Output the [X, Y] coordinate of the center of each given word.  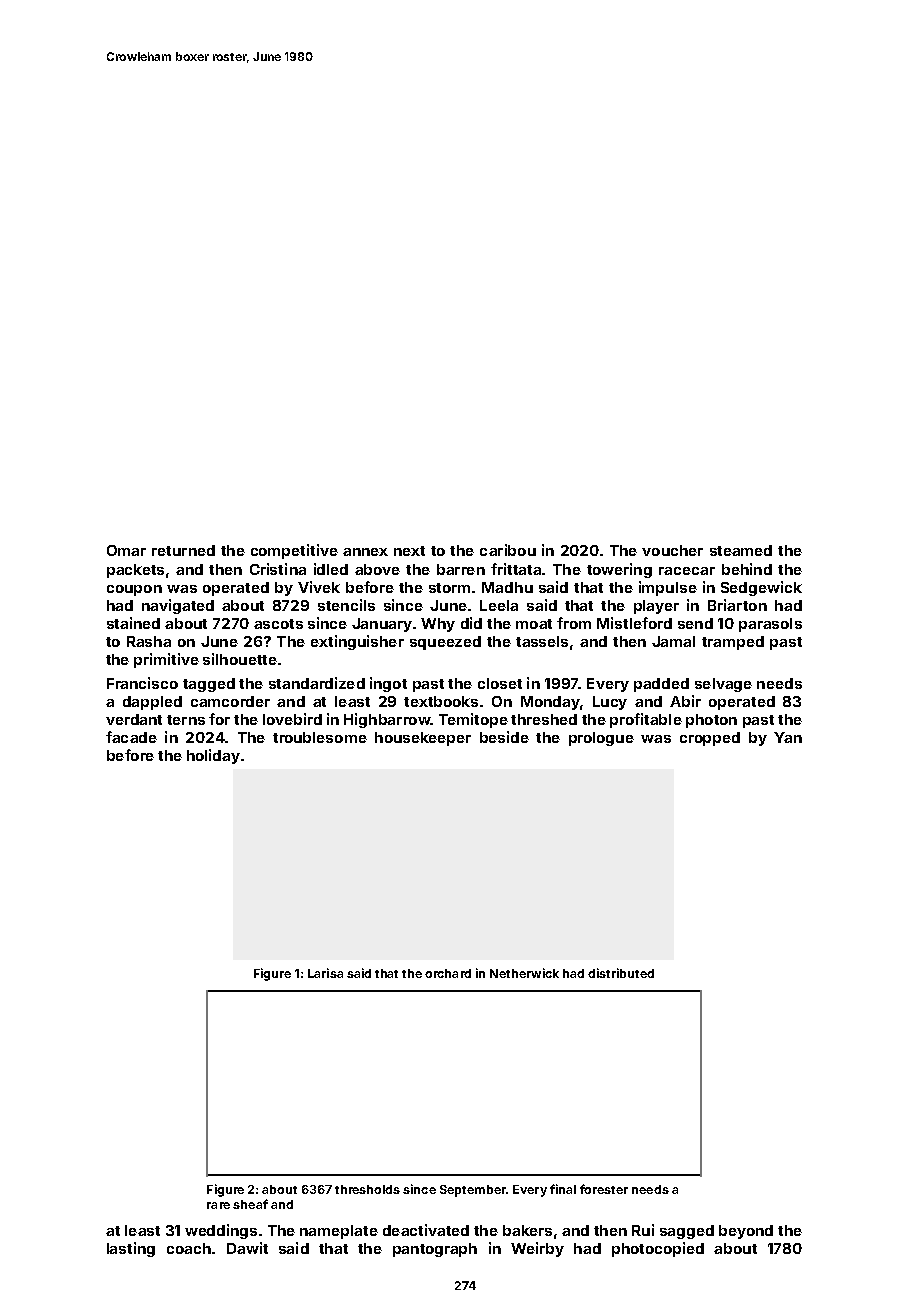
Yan [788, 737]
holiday [213, 756]
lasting [131, 1249]
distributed [621, 973]
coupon [134, 590]
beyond [746, 1232]
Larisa [325, 973]
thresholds [367, 1189]
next [409, 551]
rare [218, 1205]
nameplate [339, 1232]
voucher [672, 550]
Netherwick [524, 973]
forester [604, 1189]
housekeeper [423, 739]
